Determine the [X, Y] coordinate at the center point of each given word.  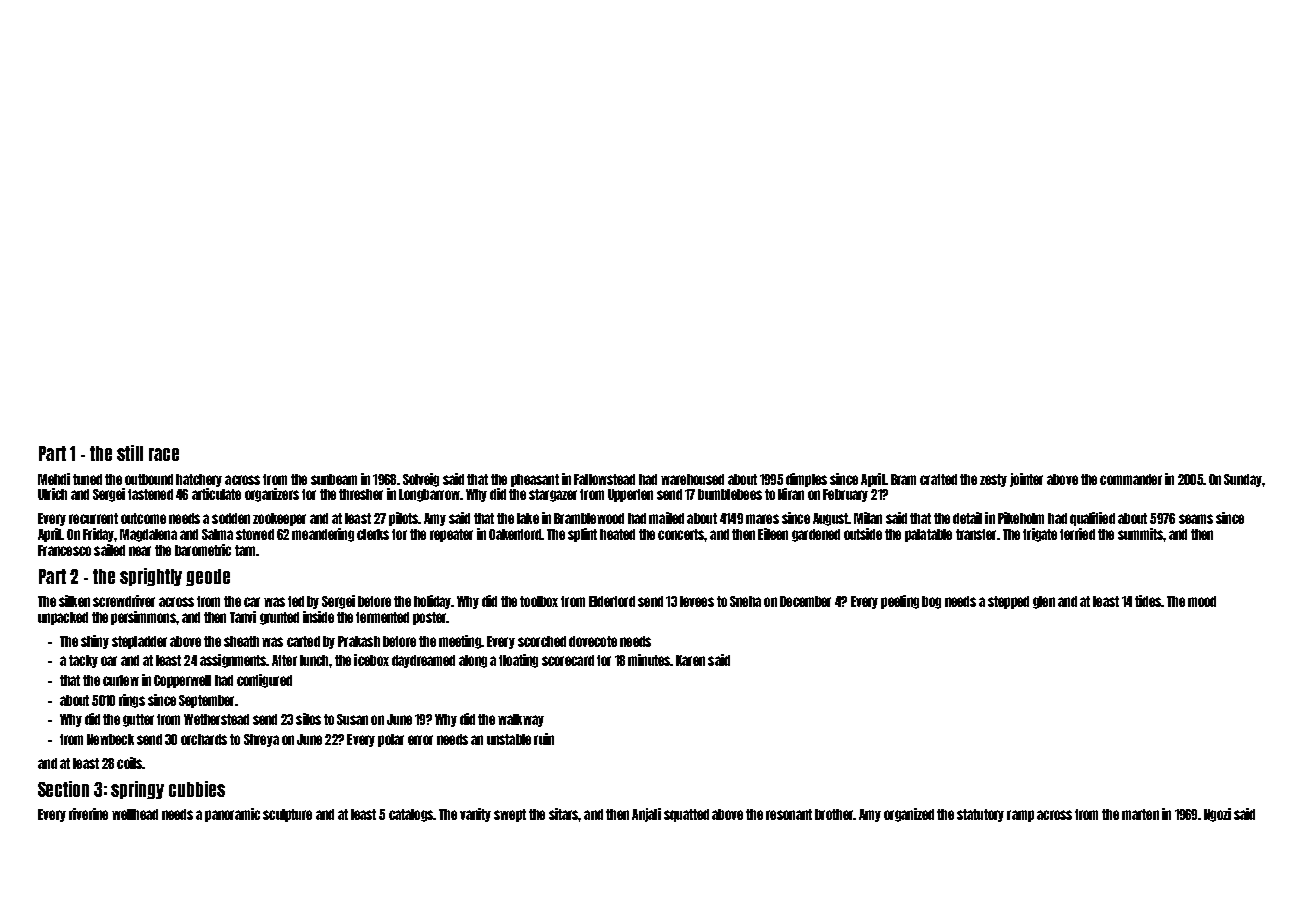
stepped [1008, 602]
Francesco [64, 550]
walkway [521, 720]
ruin [544, 739]
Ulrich [52, 494]
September [206, 701]
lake [528, 518]
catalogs [411, 815]
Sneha [745, 601]
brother [834, 814]
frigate [1040, 535]
